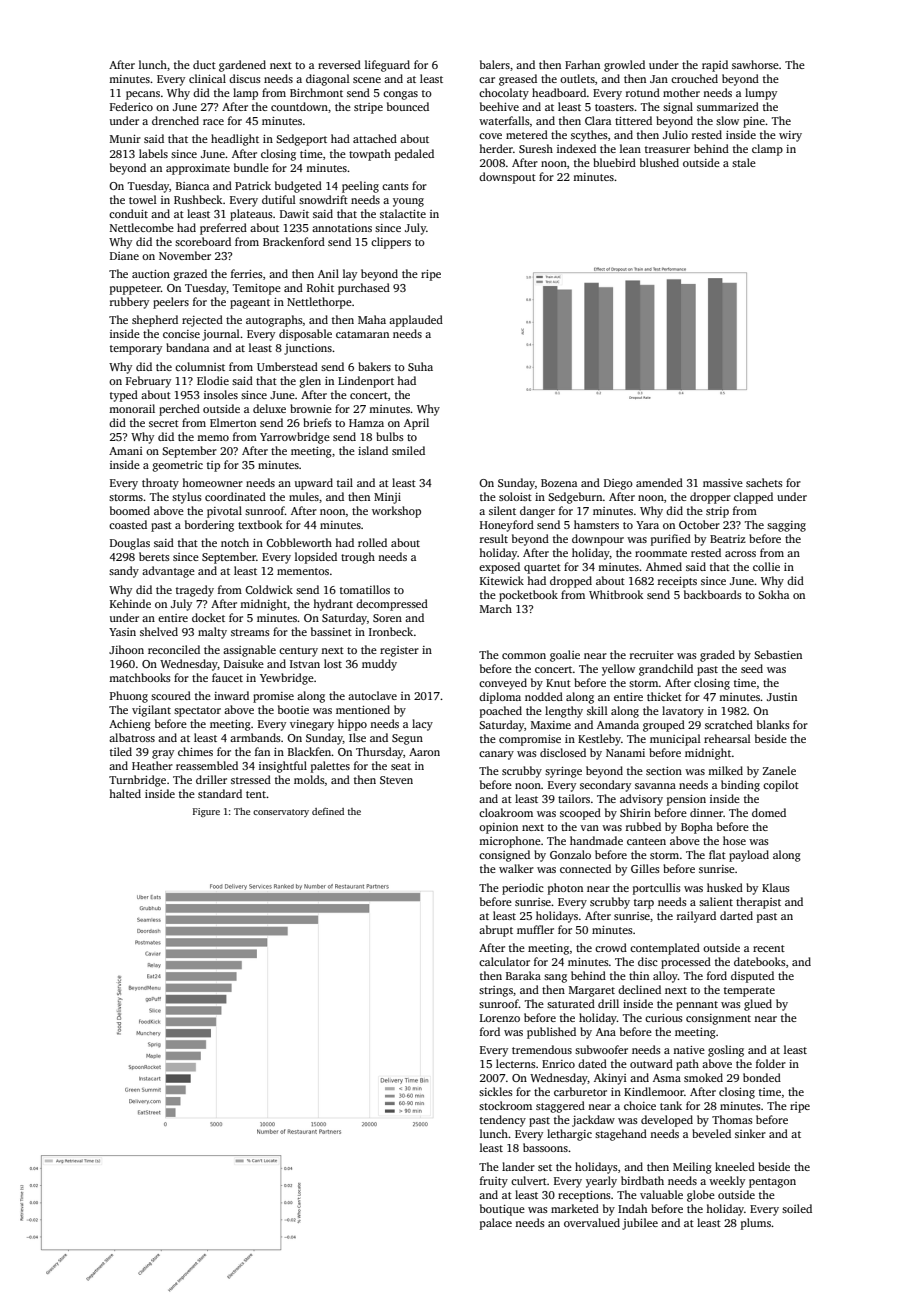 Image resolution: width=924 pixels, height=1314 pixels. What do you see at coordinates (255, 737) in the screenshot?
I see `armbands` at bounding box center [255, 737].
